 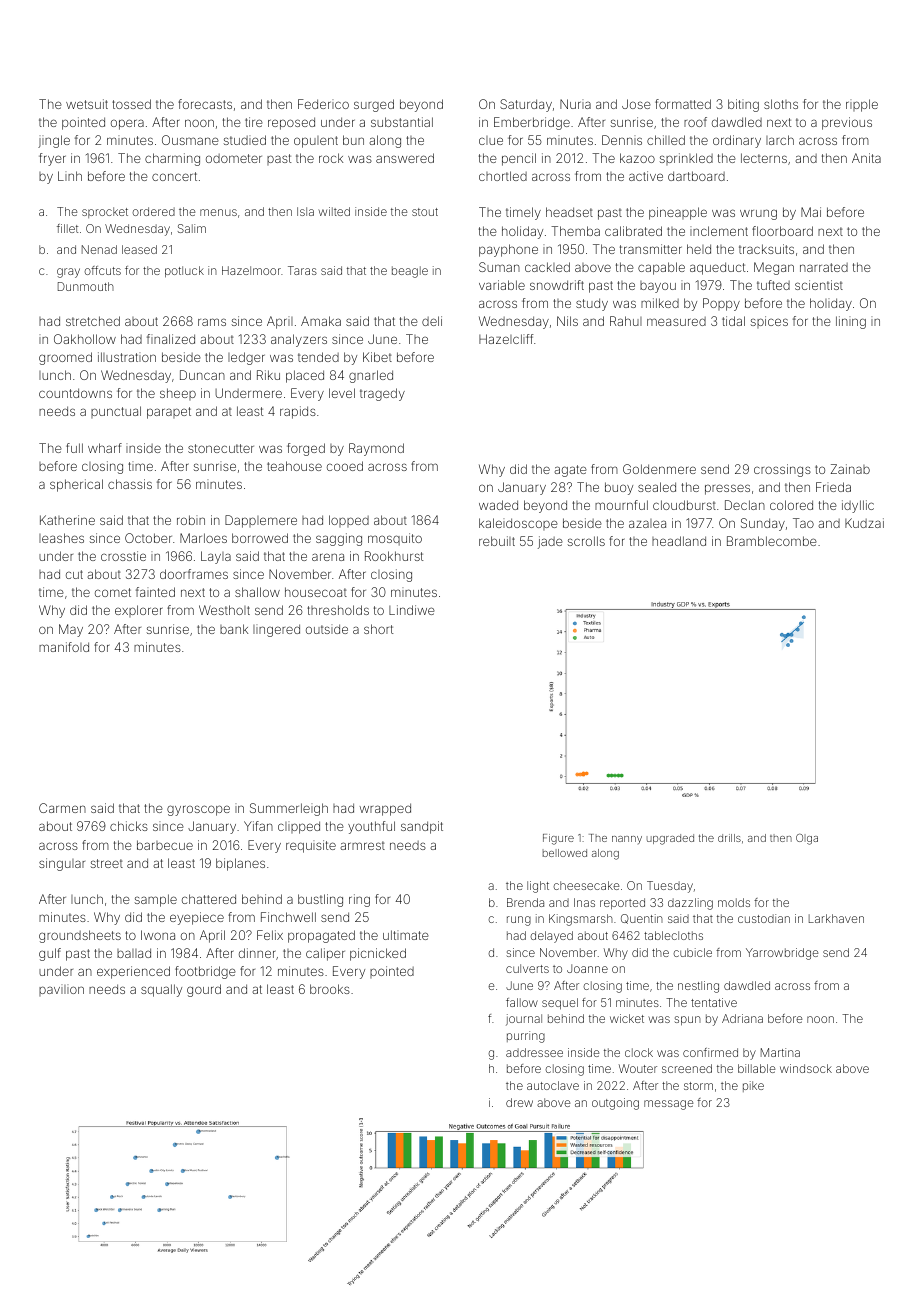 I want to click on Zainab, so click(x=850, y=469).
